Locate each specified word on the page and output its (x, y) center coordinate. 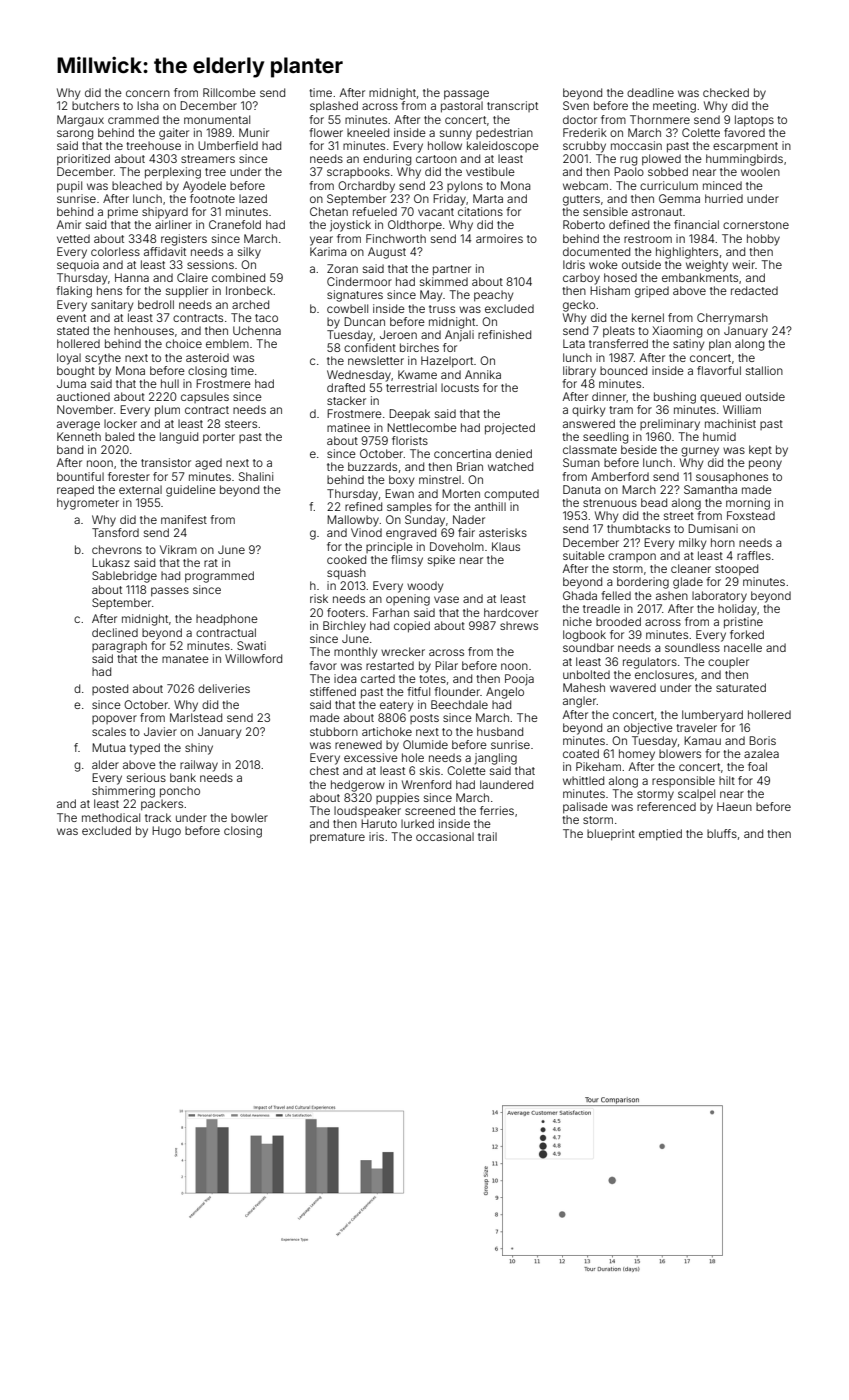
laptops (754, 121)
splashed (334, 107)
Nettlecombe (422, 427)
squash (346, 574)
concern (148, 93)
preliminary (670, 425)
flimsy (407, 561)
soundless (692, 647)
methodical (111, 817)
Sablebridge (124, 577)
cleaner (691, 568)
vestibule (490, 171)
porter (219, 438)
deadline (650, 92)
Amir (69, 224)
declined (115, 632)
